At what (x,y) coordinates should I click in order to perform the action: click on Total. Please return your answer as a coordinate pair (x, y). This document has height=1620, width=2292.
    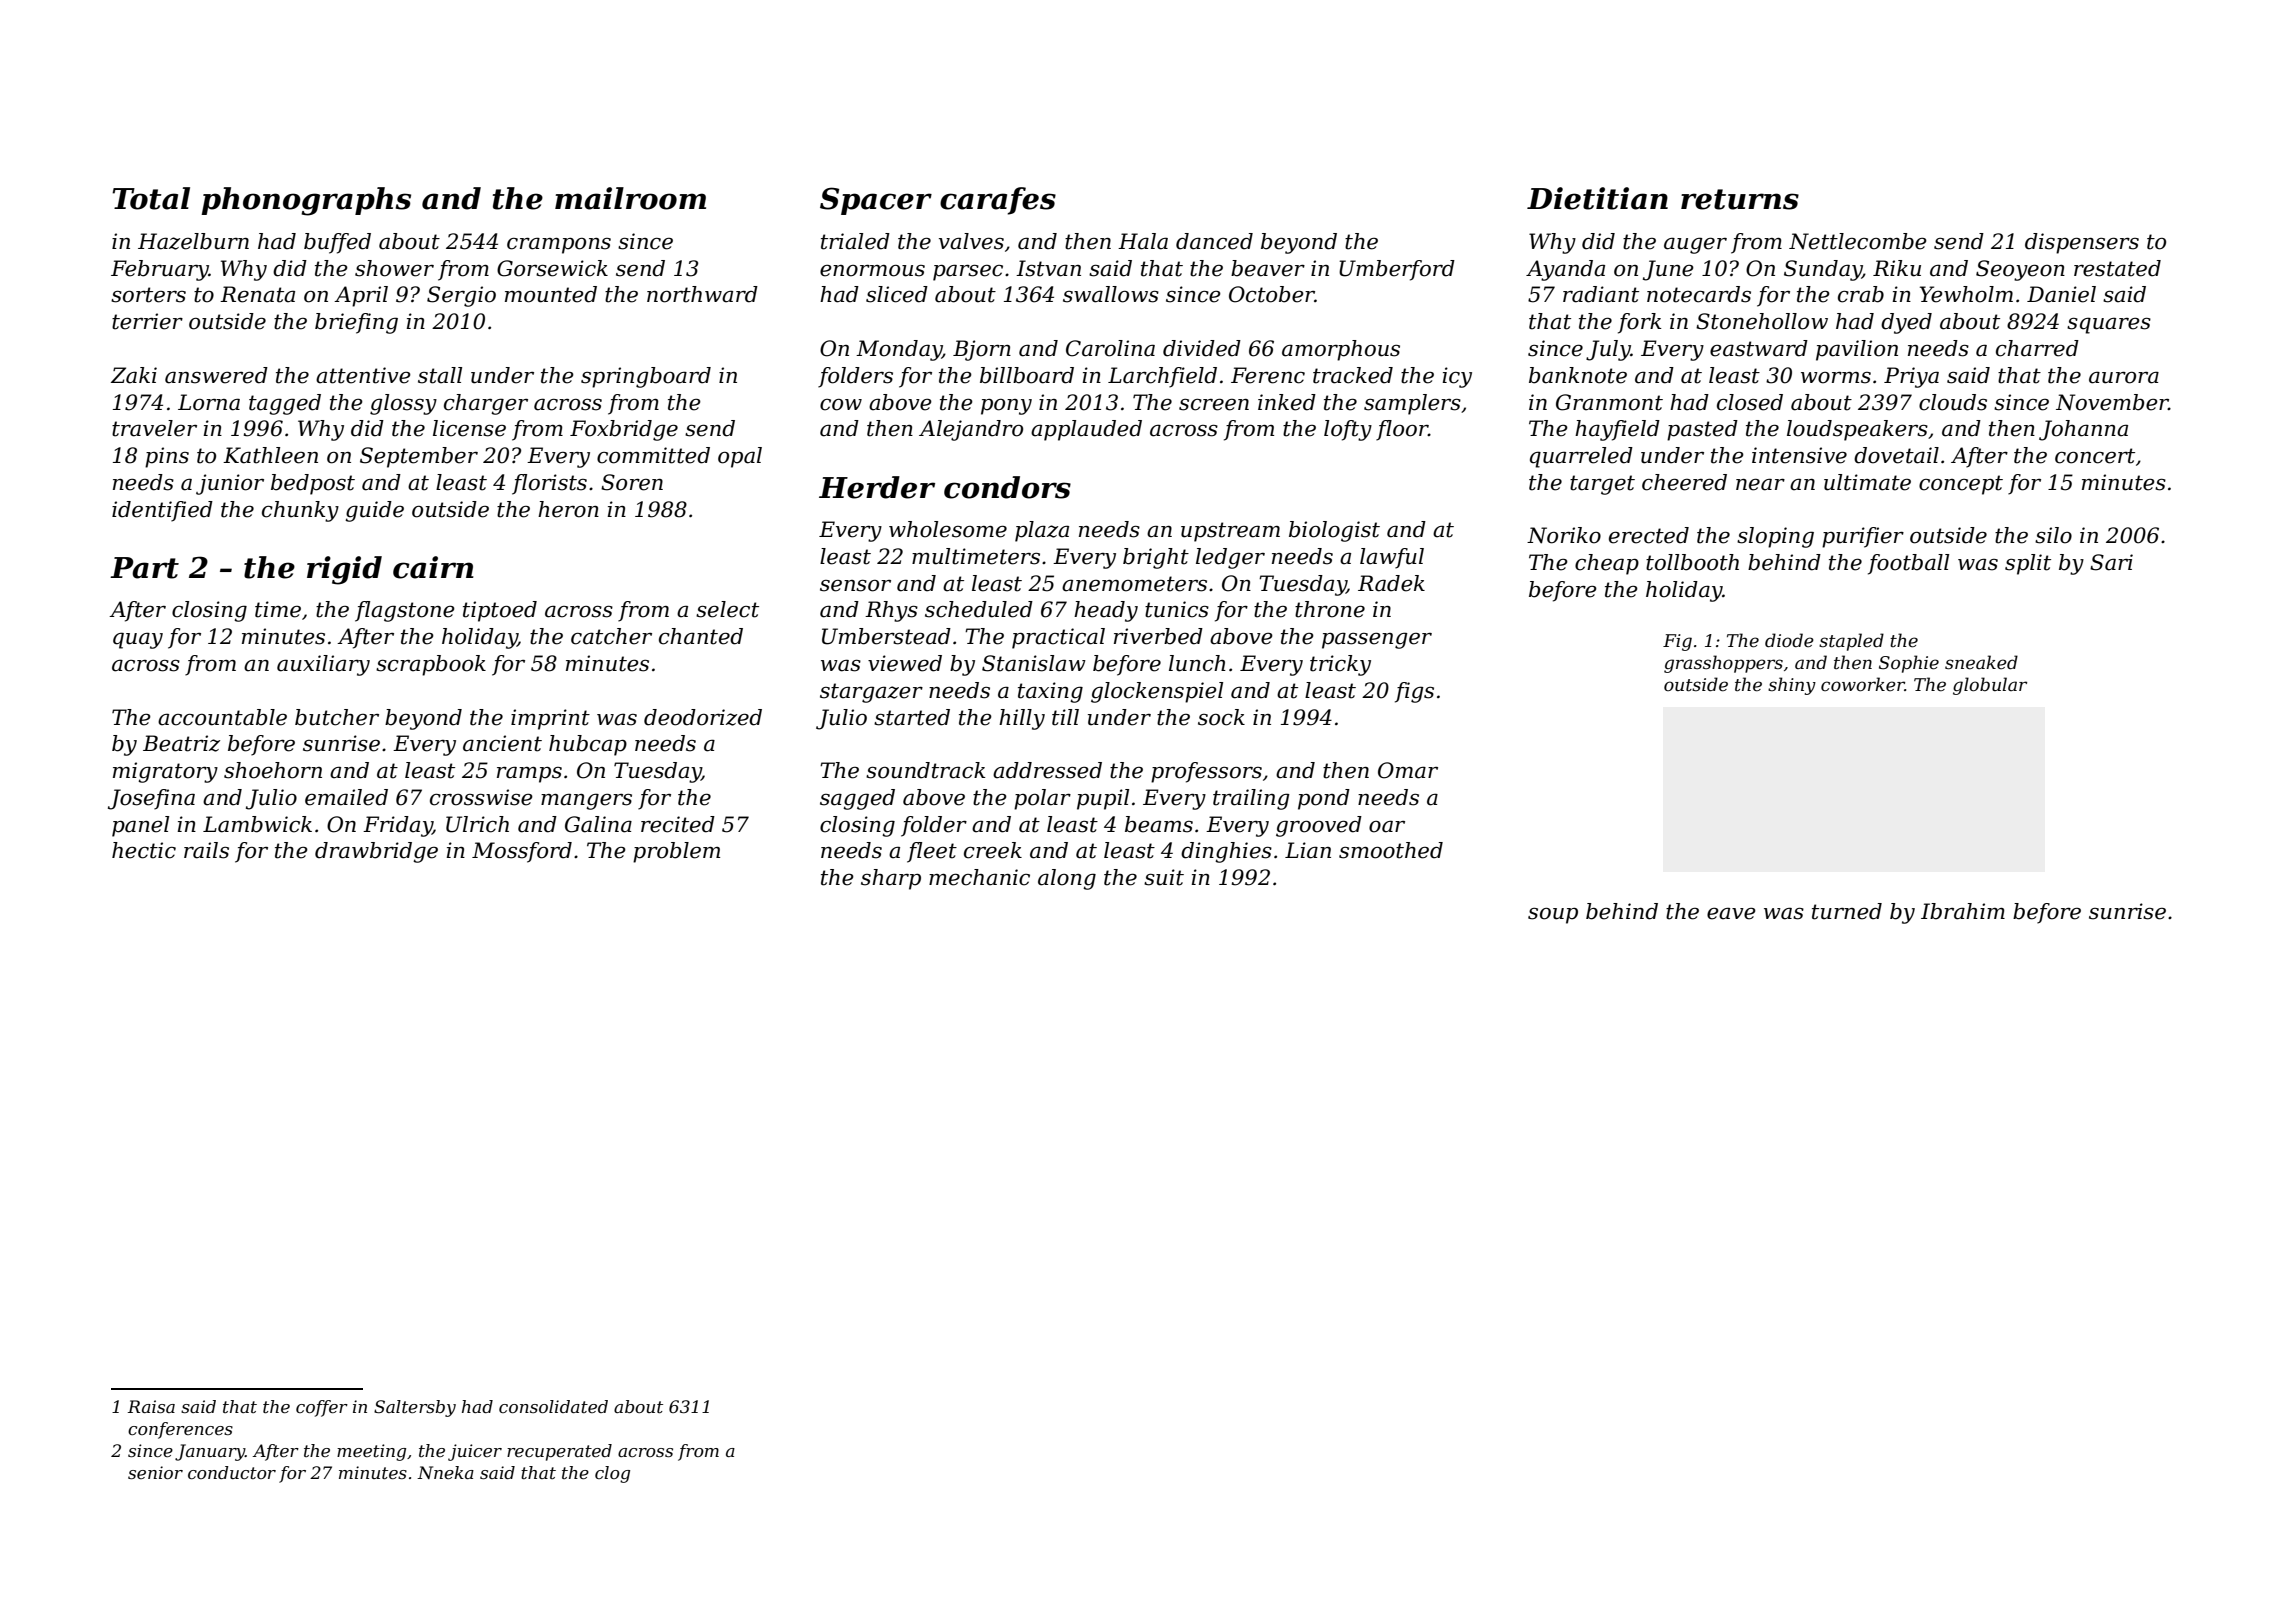
    Looking at the image, I should click on (151, 198).
